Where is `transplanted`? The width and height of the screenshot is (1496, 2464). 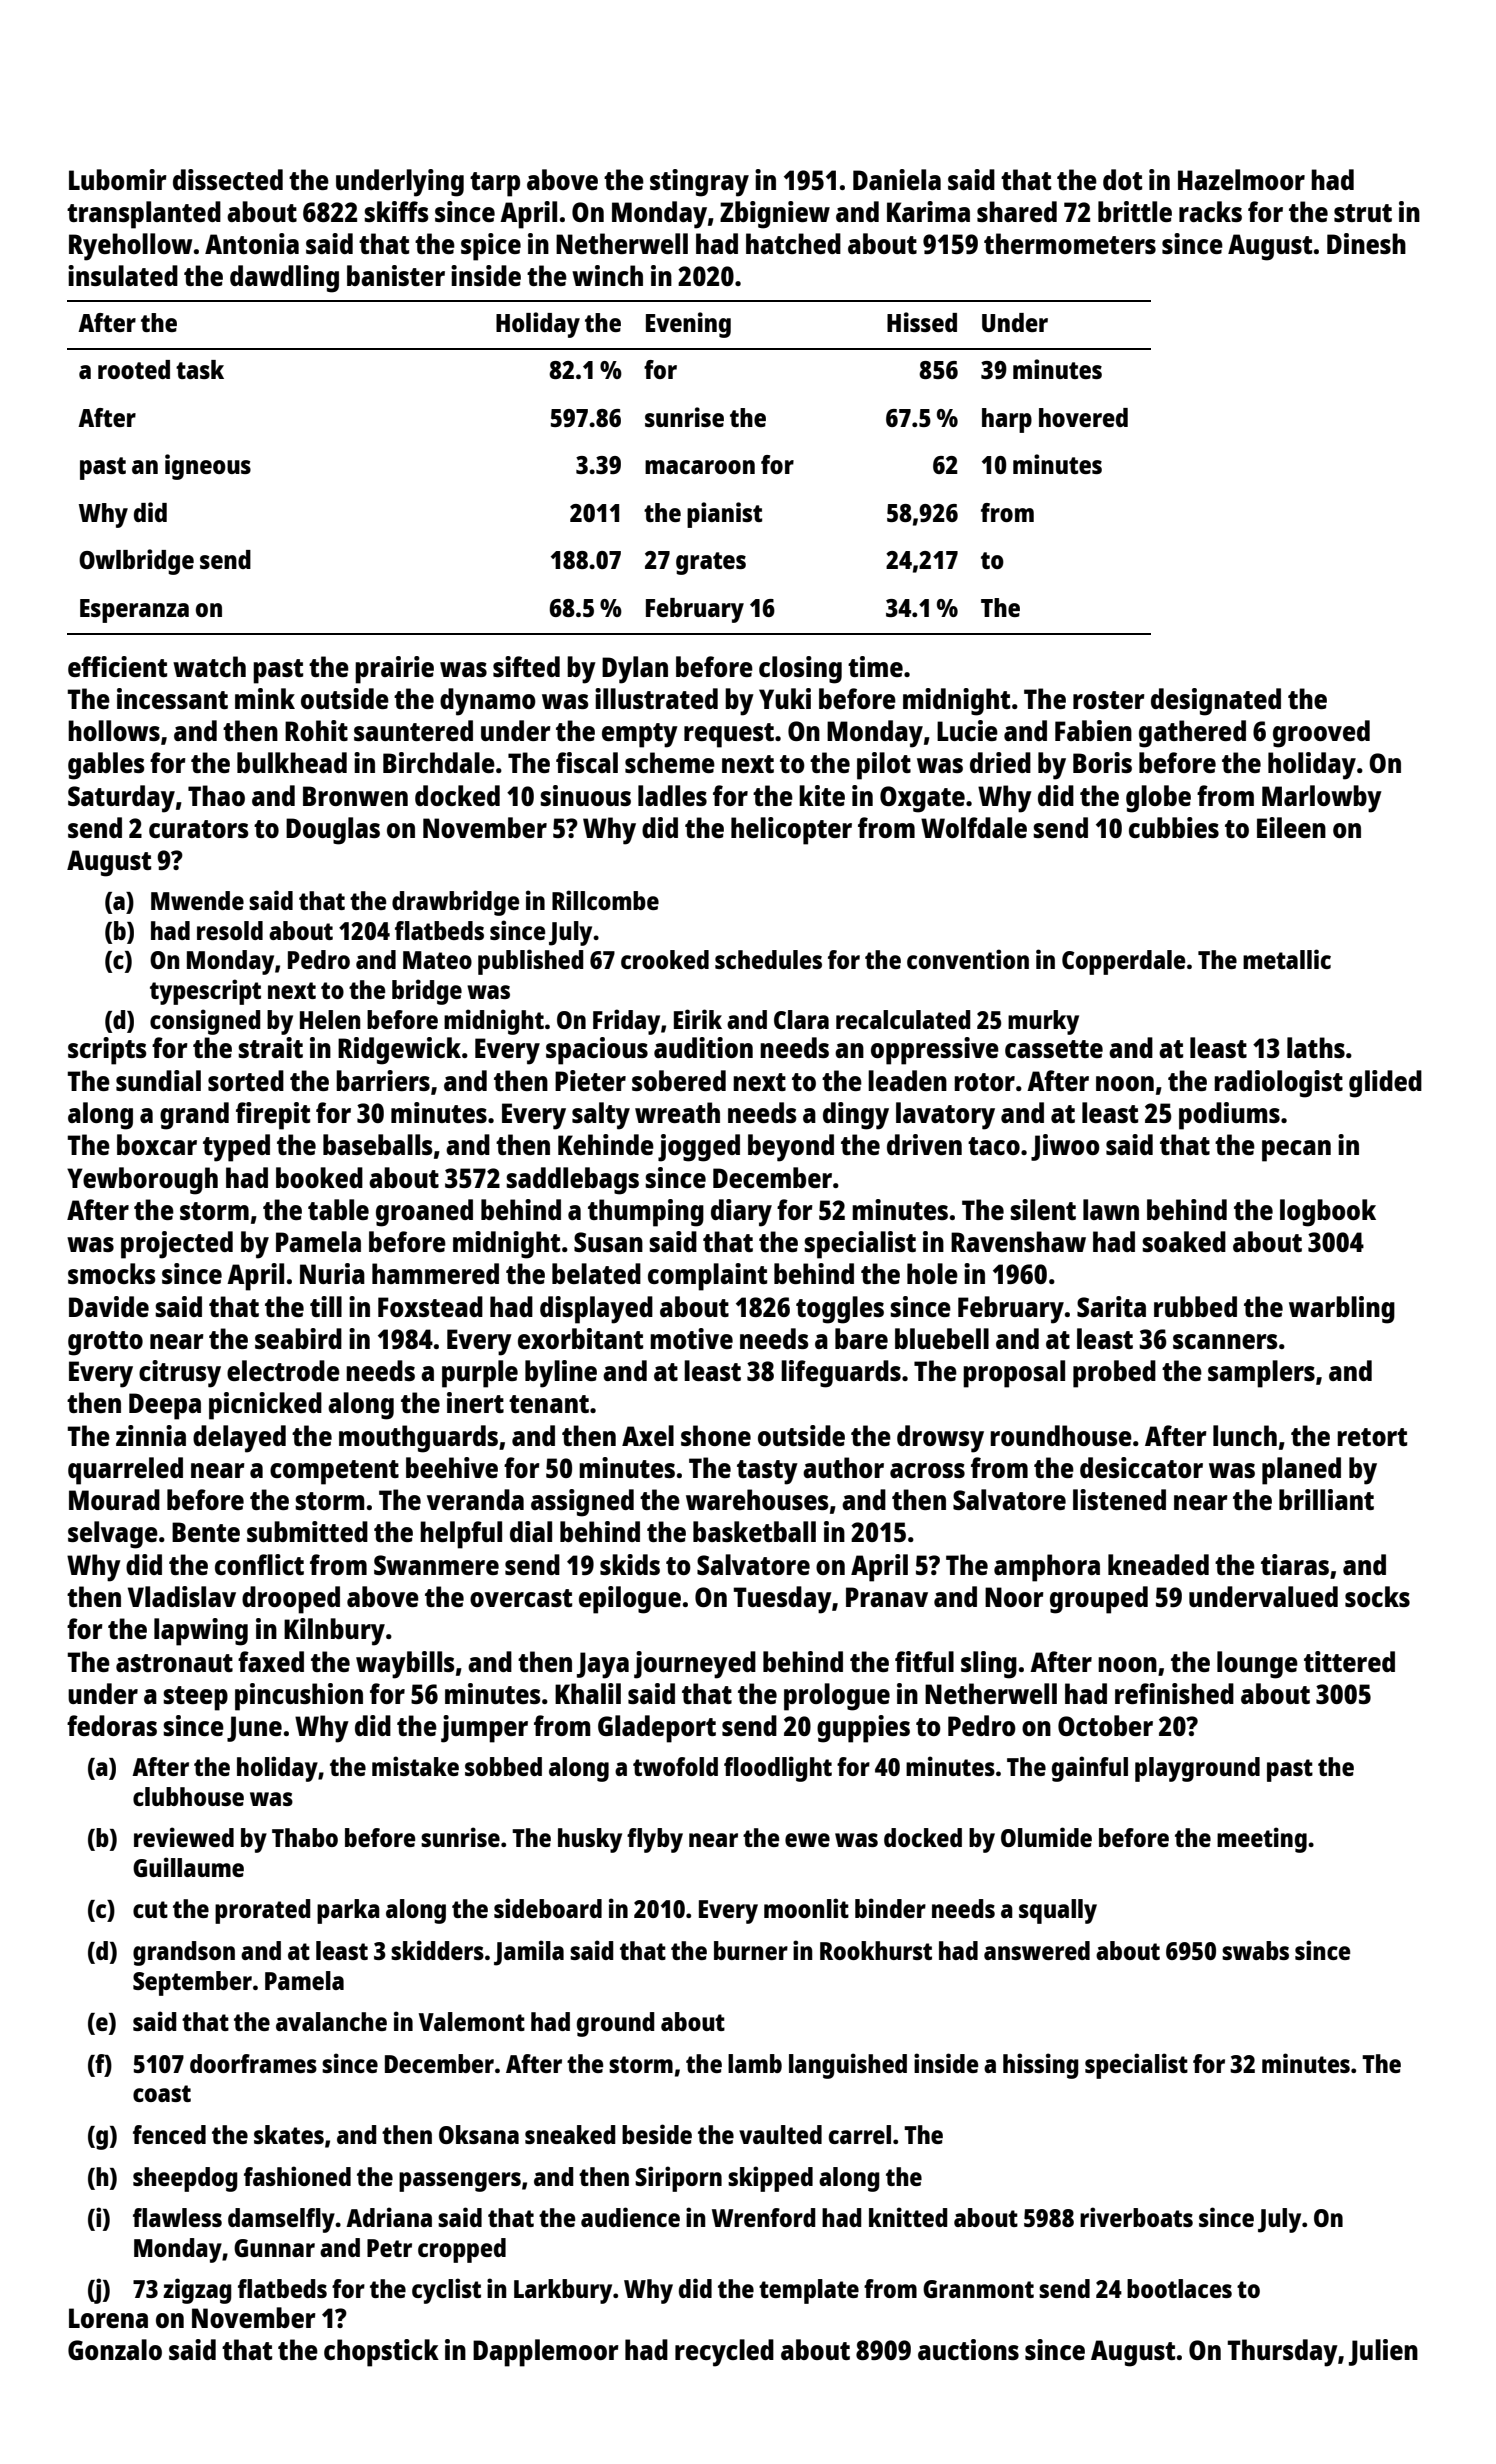
transplanted is located at coordinates (144, 215).
